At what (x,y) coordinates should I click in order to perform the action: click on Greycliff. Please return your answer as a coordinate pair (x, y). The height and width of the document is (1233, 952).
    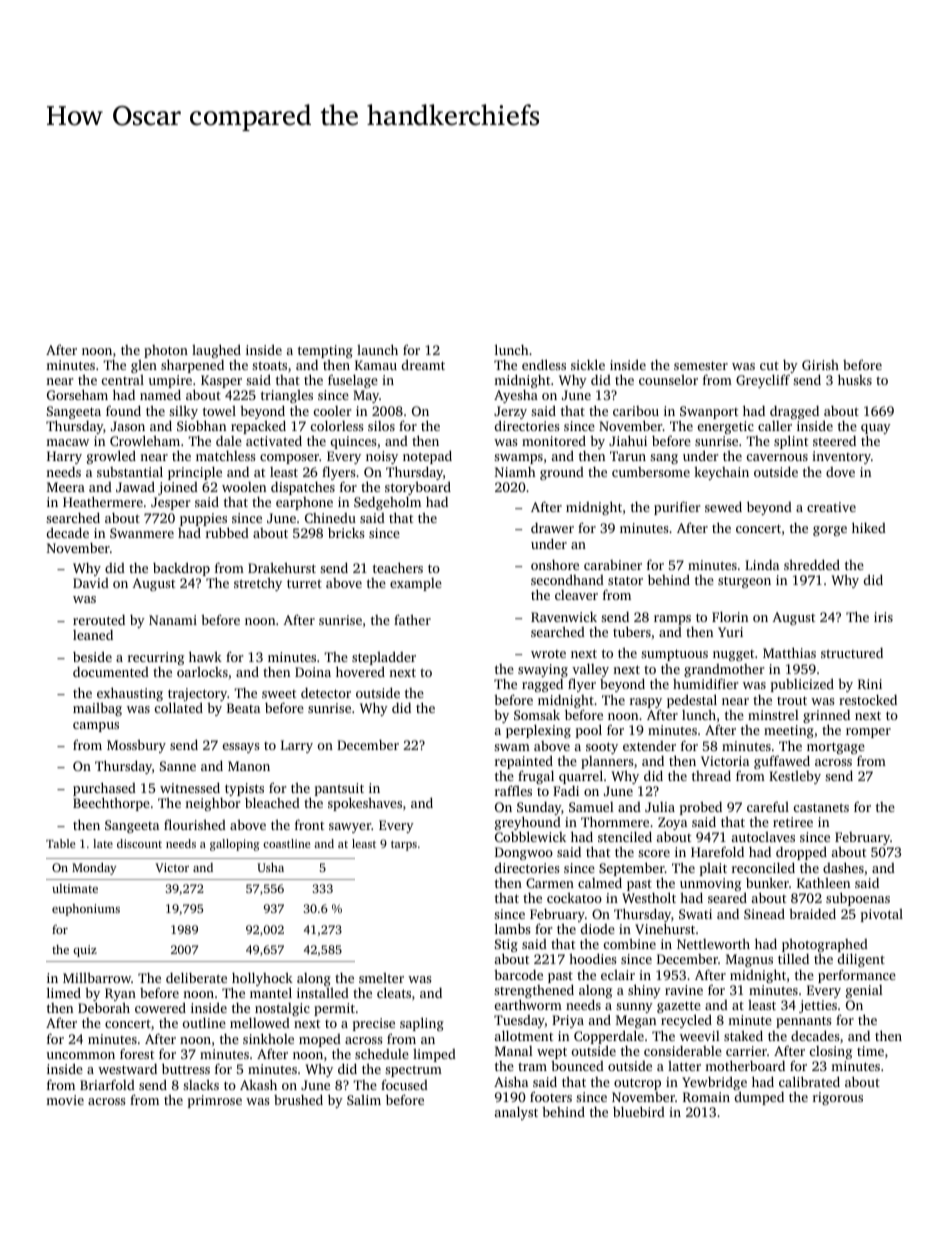
    Looking at the image, I should click on (763, 381).
